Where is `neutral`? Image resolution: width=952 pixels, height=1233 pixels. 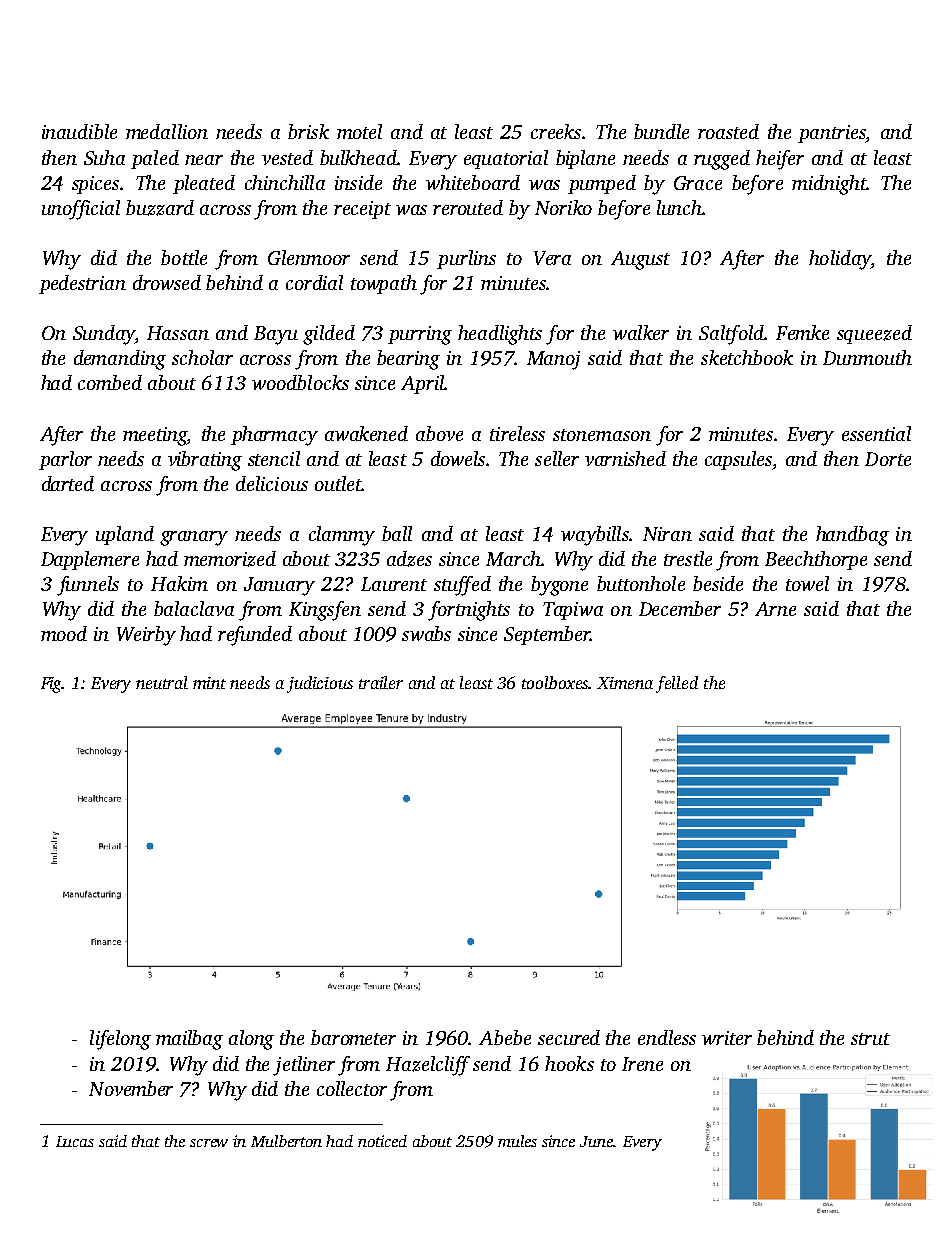
neutral is located at coordinates (162, 682).
